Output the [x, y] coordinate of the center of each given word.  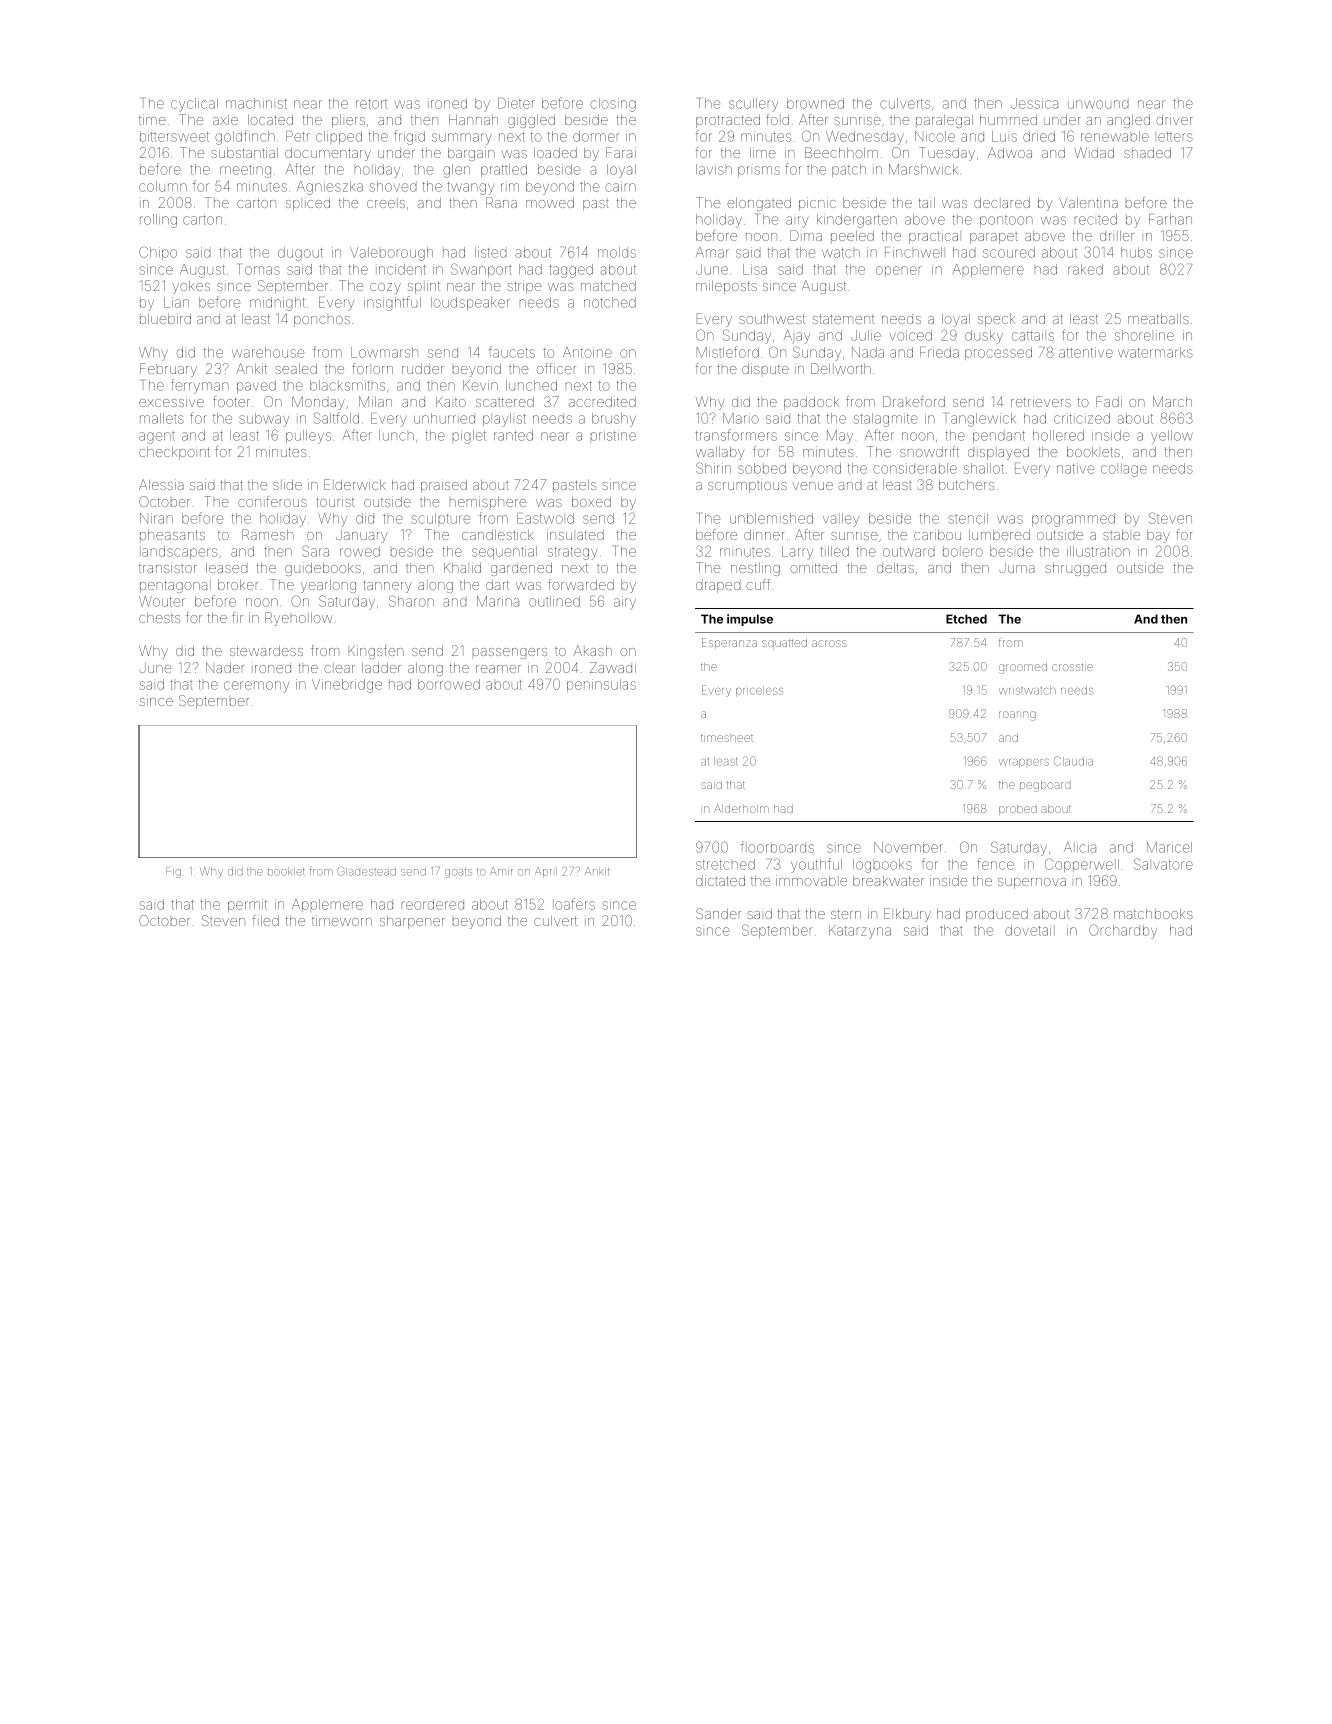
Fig [173, 872]
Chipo [158, 253]
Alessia [161, 484]
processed [998, 353]
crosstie [1072, 667]
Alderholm [741, 808]
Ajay [797, 337]
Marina [498, 601]
